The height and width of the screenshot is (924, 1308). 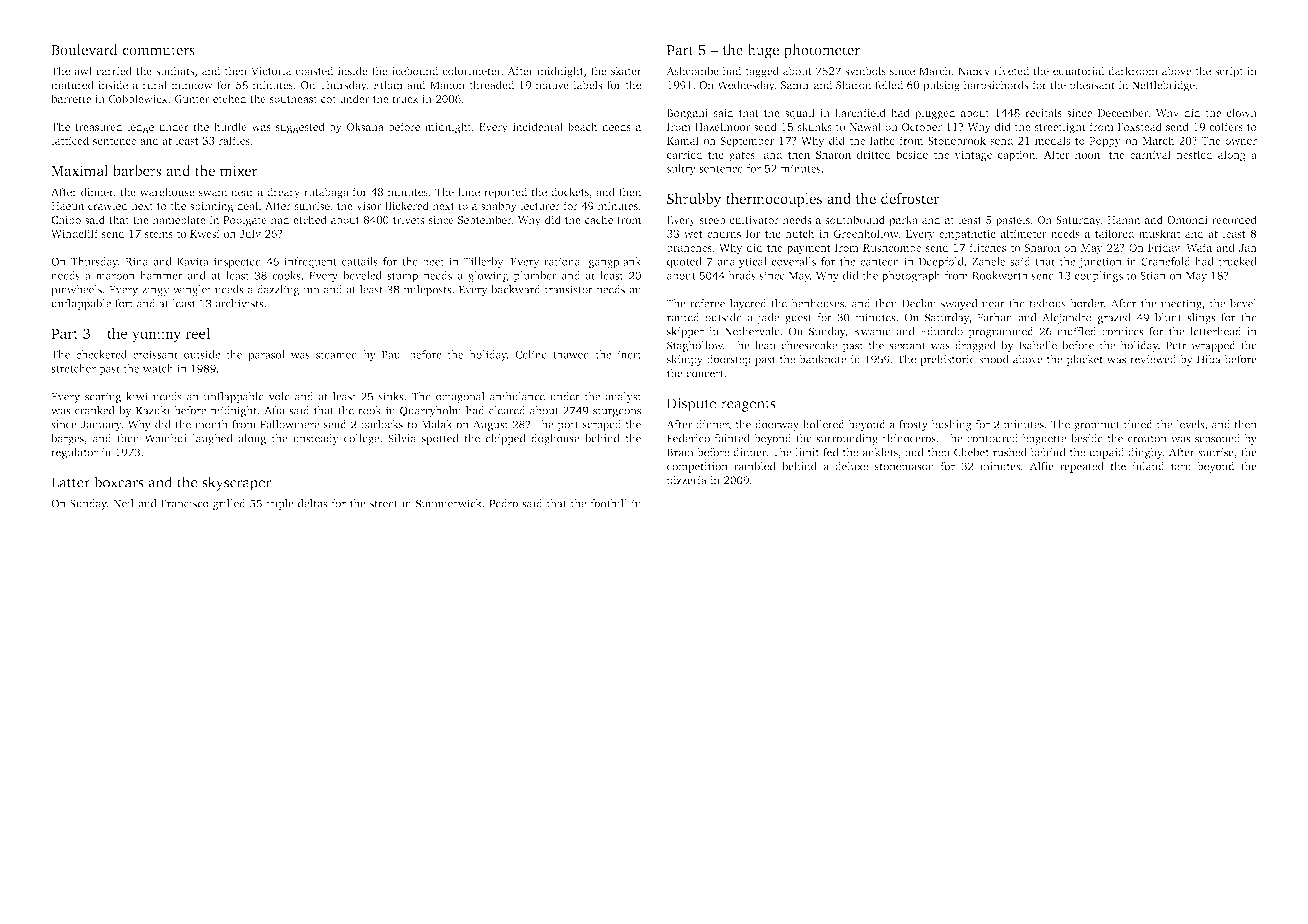 I want to click on Nettlebridge, so click(x=1163, y=86).
